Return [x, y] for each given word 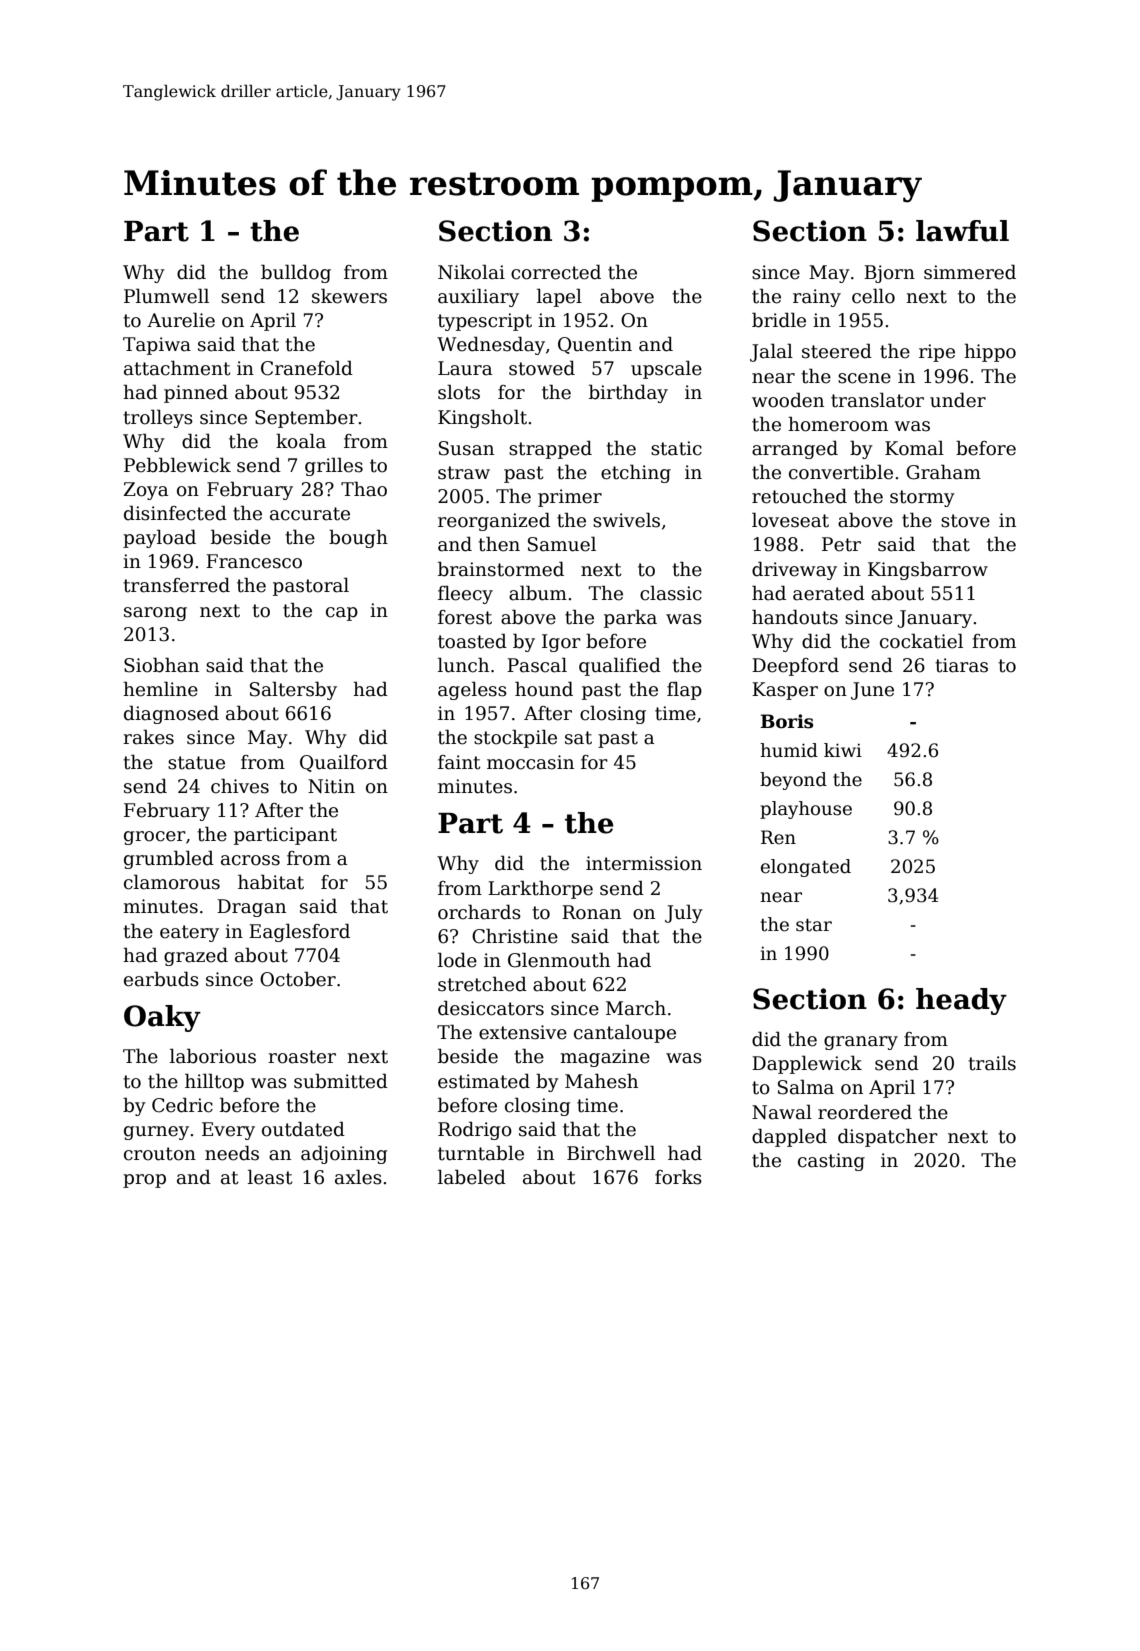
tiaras [961, 665]
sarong [155, 614]
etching [636, 473]
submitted [341, 1081]
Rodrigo [475, 1130]
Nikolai [471, 272]
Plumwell [166, 296]
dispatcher [888, 1137]
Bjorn [889, 274]
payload [159, 538]
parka [630, 618]
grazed [196, 956]
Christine [515, 936]
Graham [943, 472]
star [814, 925]
